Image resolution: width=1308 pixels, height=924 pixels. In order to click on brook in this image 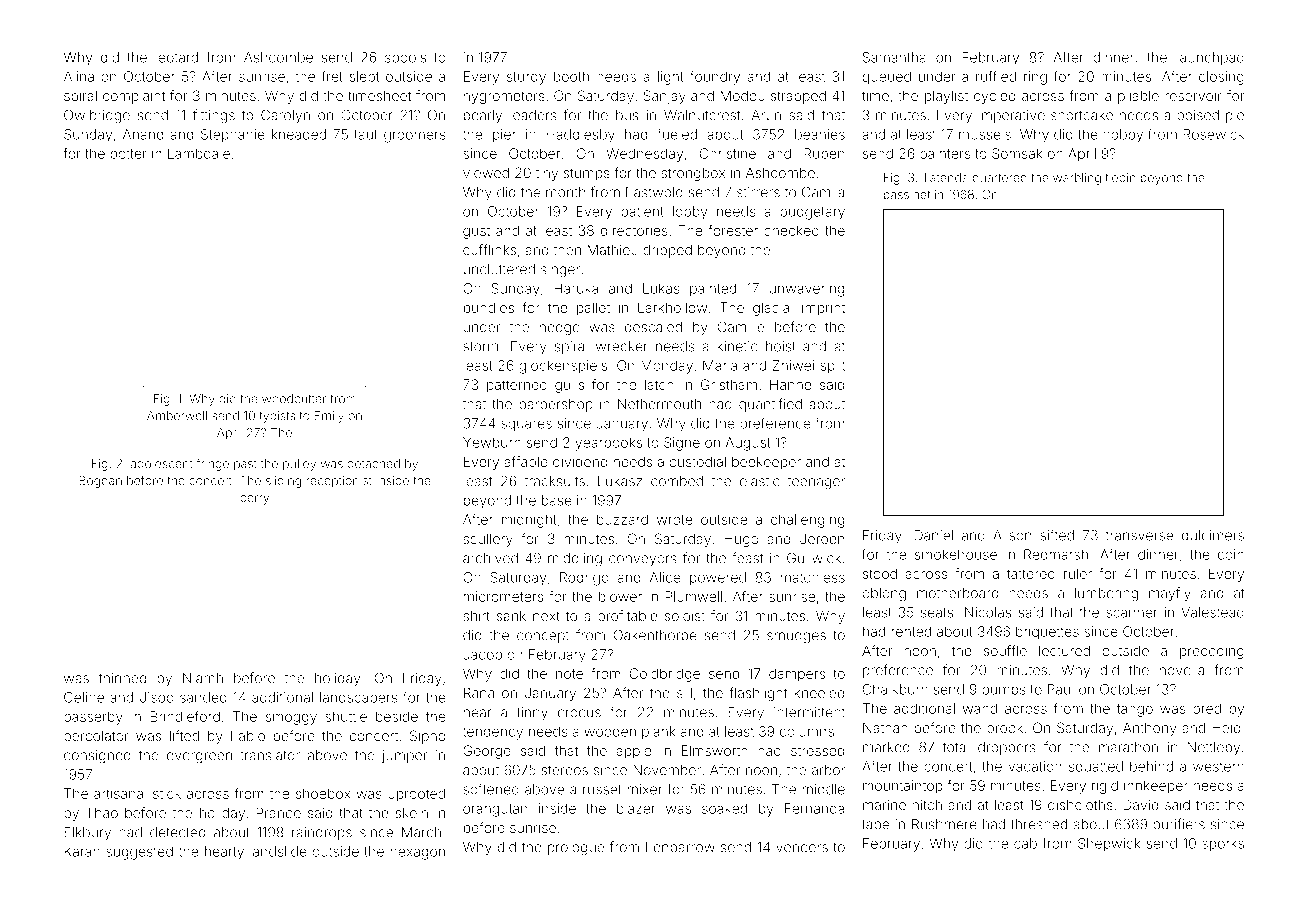, I will do `click(1005, 728)`.
